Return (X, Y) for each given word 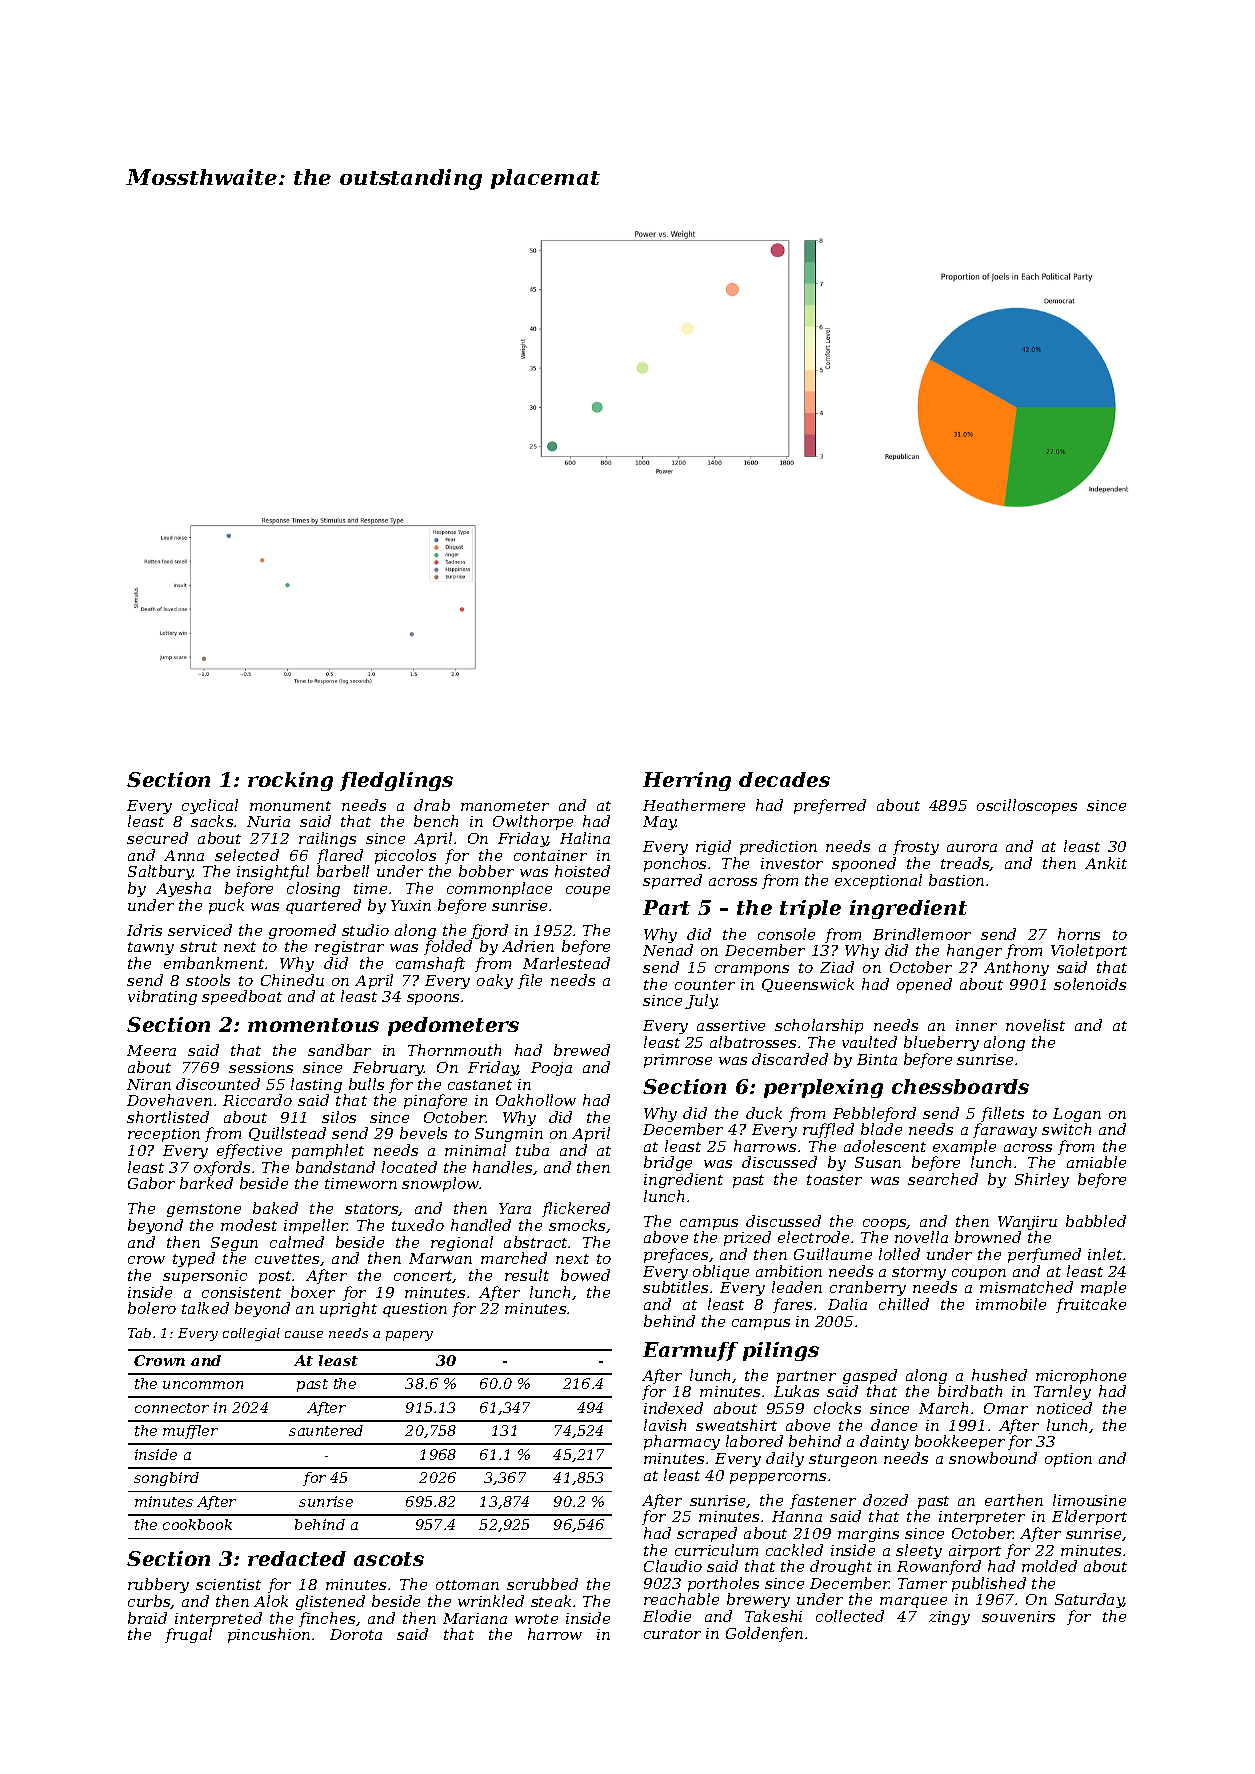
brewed (582, 1050)
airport (975, 1552)
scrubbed (542, 1584)
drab (432, 805)
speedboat (242, 997)
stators (372, 1210)
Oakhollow (536, 1100)
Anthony (1016, 968)
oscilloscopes (1027, 806)
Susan (878, 1162)
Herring (687, 781)
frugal (188, 1635)
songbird (166, 1479)
